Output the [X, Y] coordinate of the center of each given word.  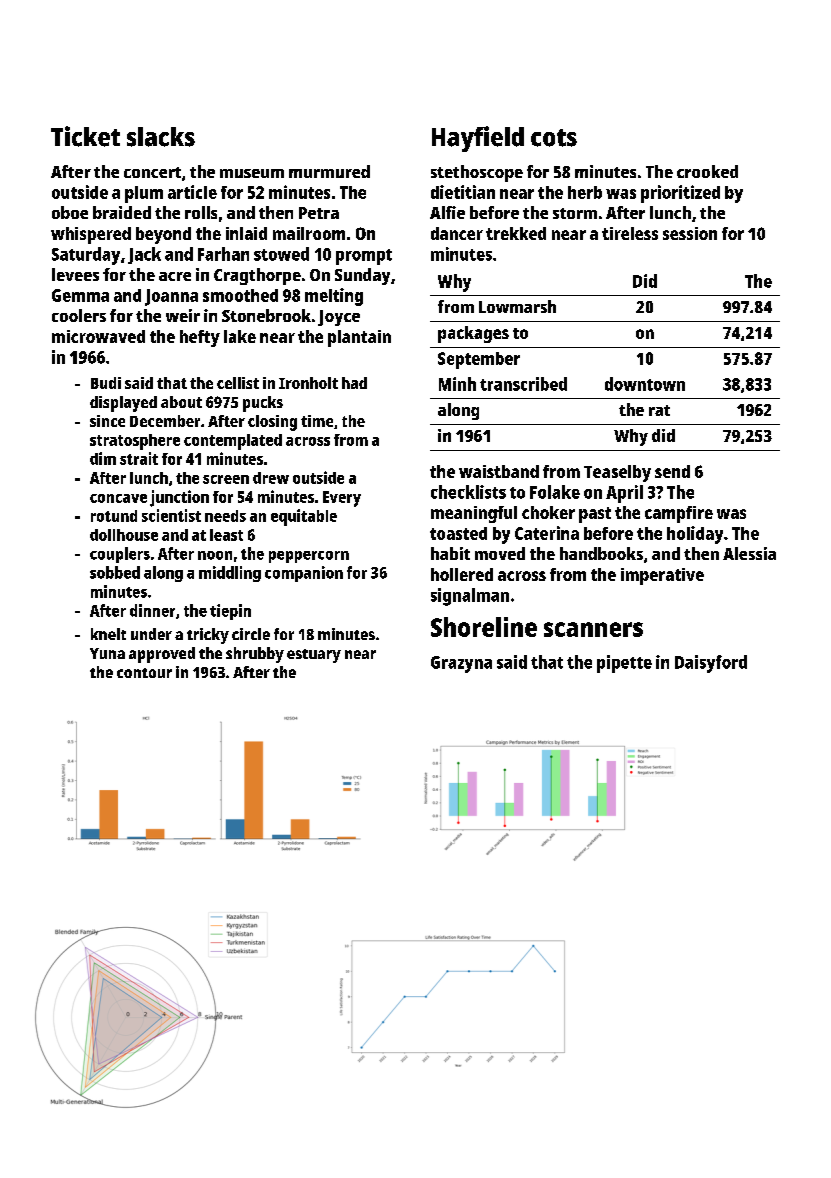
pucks [263, 404]
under [151, 634]
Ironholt [308, 383]
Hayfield [478, 139]
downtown [645, 384]
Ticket [85, 136]
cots [554, 138]
